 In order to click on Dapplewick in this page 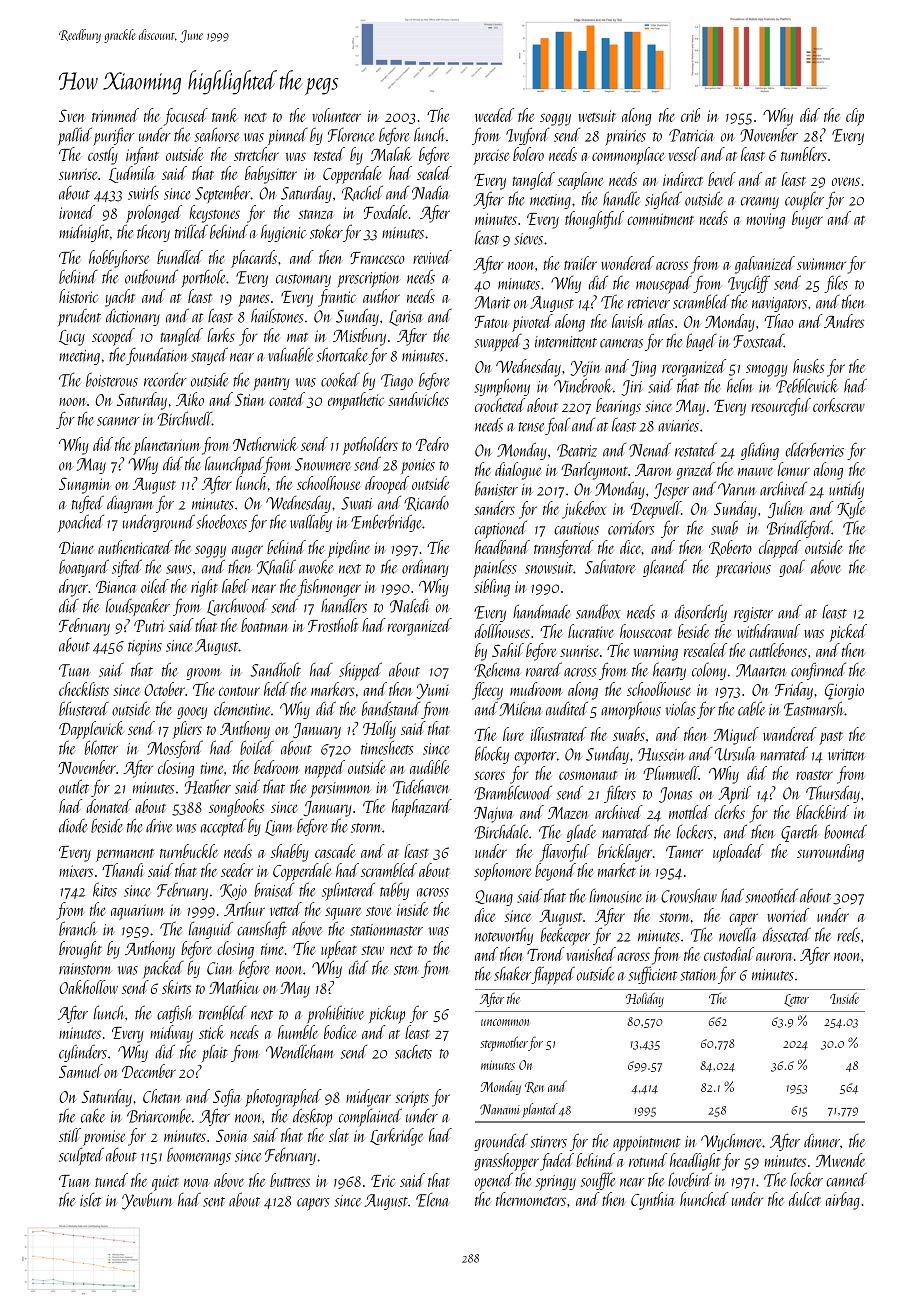, I will do `click(91, 730)`.
